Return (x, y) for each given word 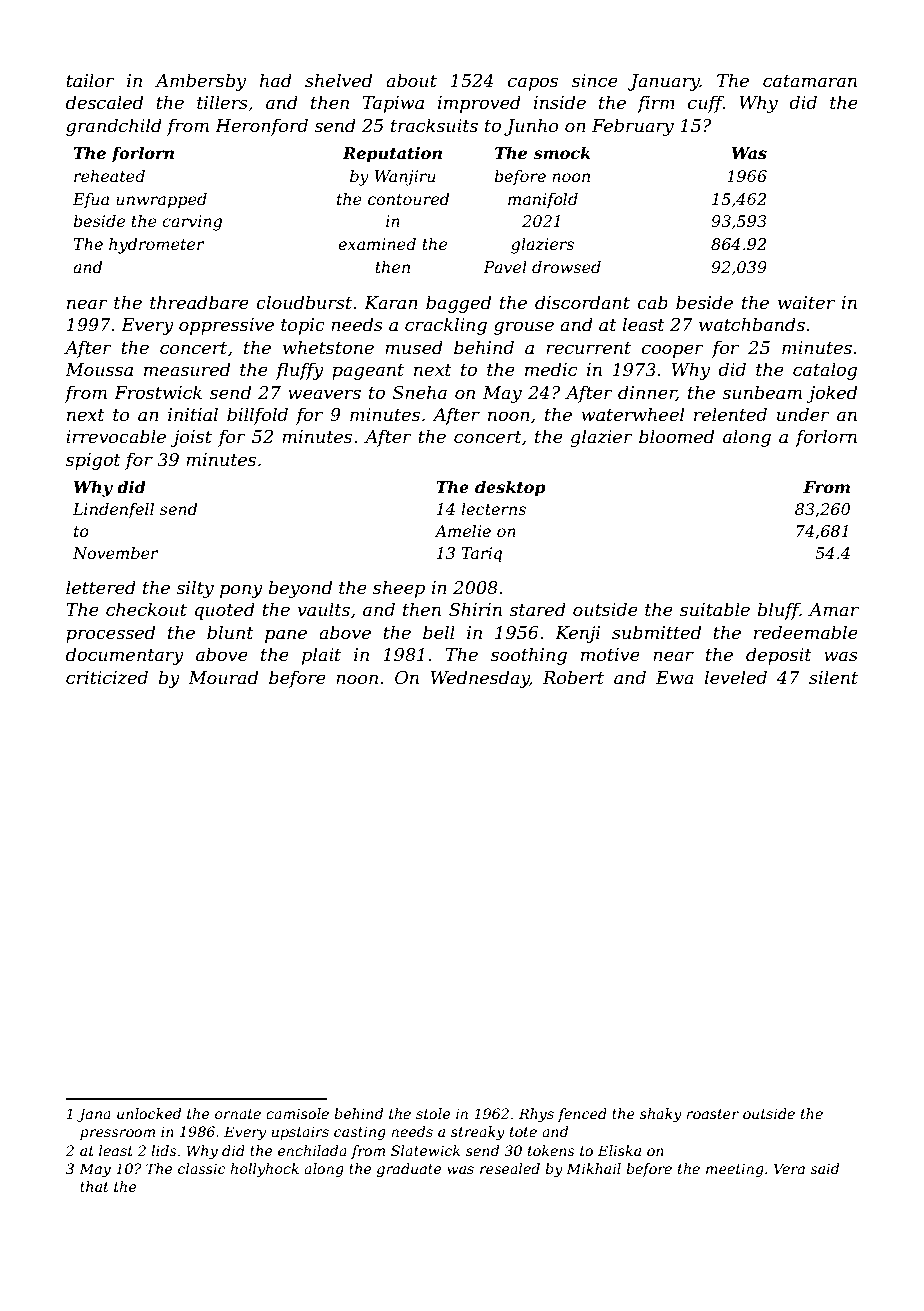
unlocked (149, 1113)
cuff (706, 104)
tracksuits (434, 125)
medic (551, 369)
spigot (93, 461)
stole (433, 1113)
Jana (94, 1115)
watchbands (752, 324)
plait (321, 656)
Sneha (420, 392)
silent (833, 677)
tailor (90, 80)
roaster (712, 1114)
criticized (107, 677)
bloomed (676, 436)
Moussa (99, 369)
